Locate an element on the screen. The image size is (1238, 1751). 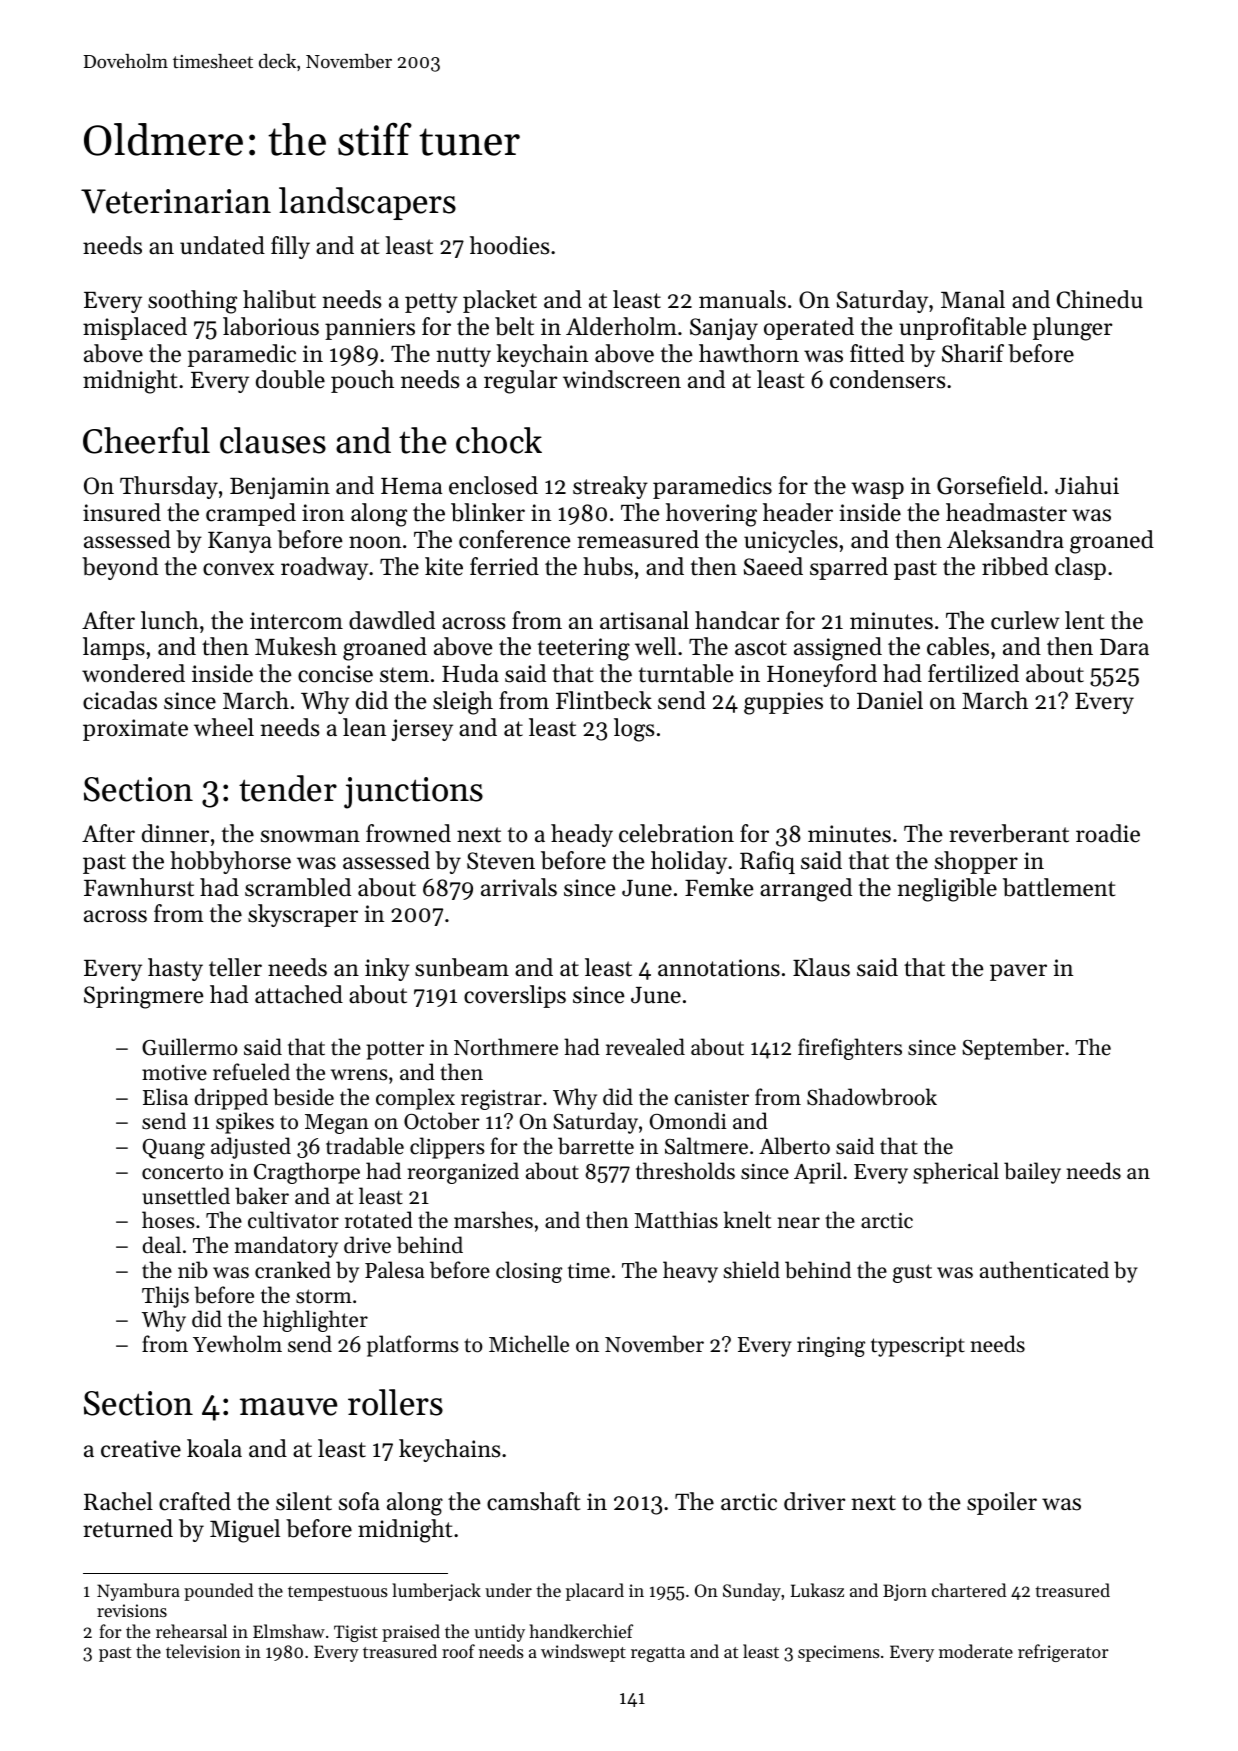
revealed is located at coordinates (645, 1047).
